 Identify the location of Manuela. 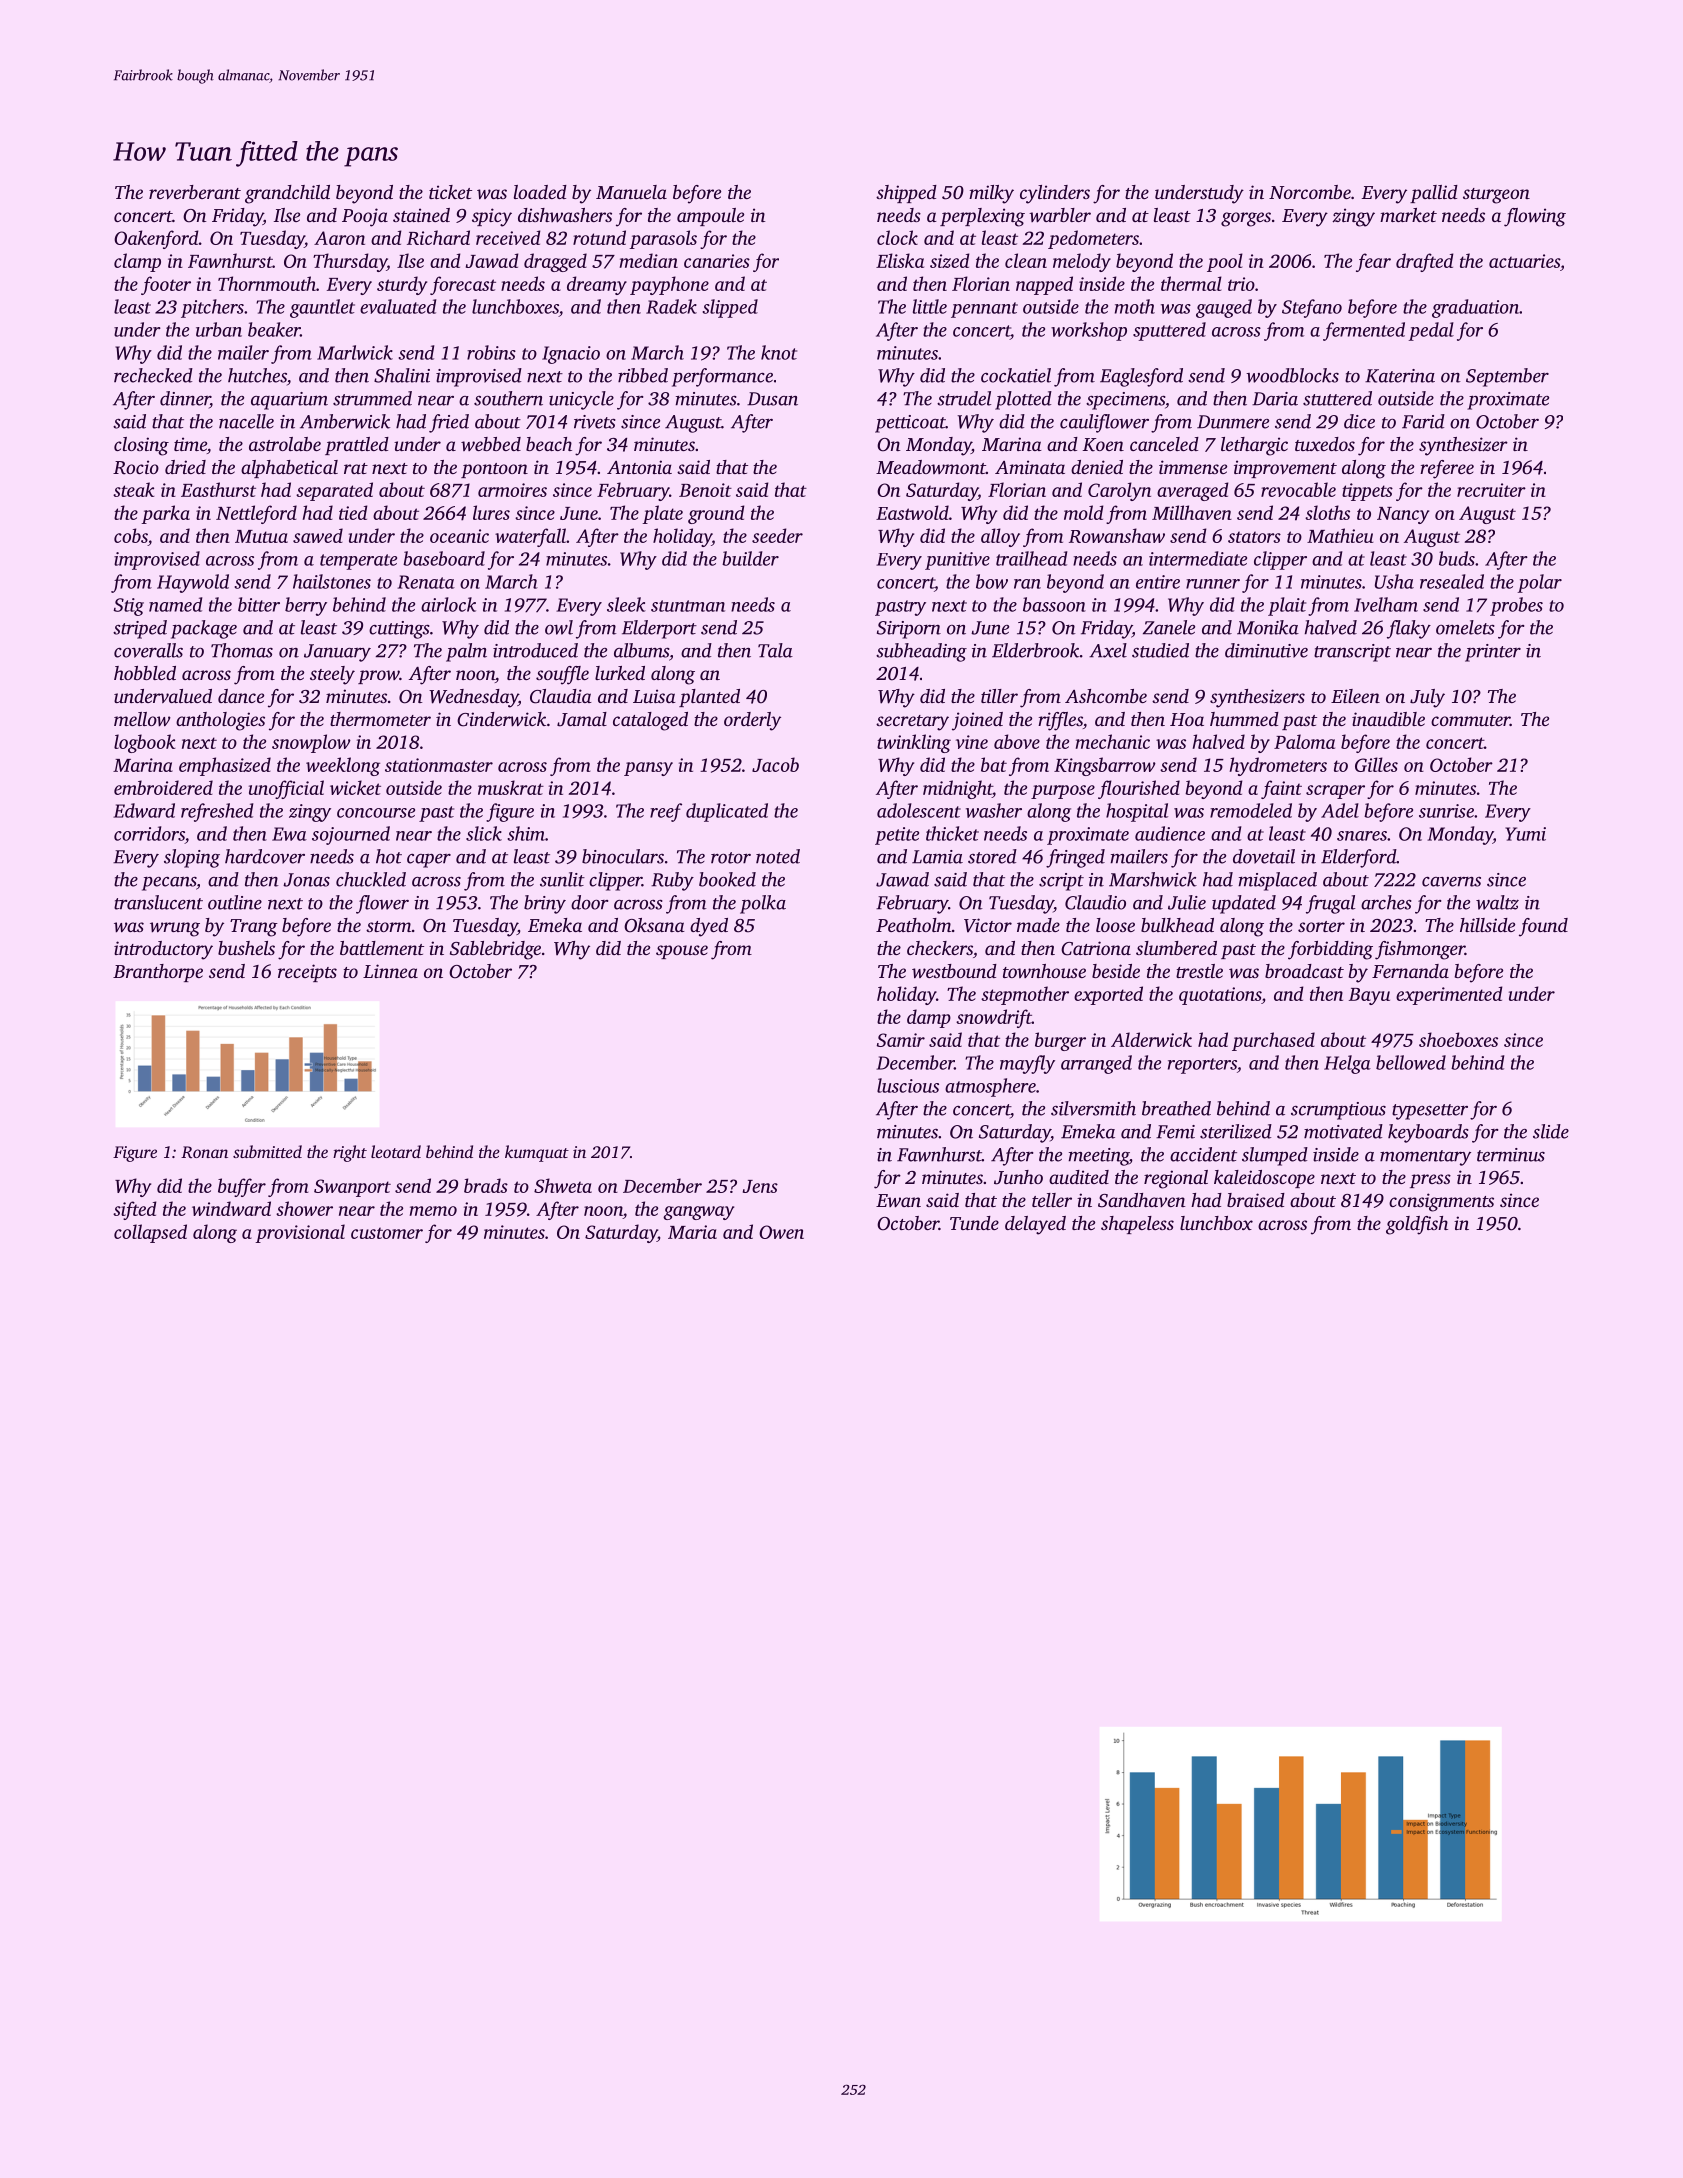
(631, 192).
